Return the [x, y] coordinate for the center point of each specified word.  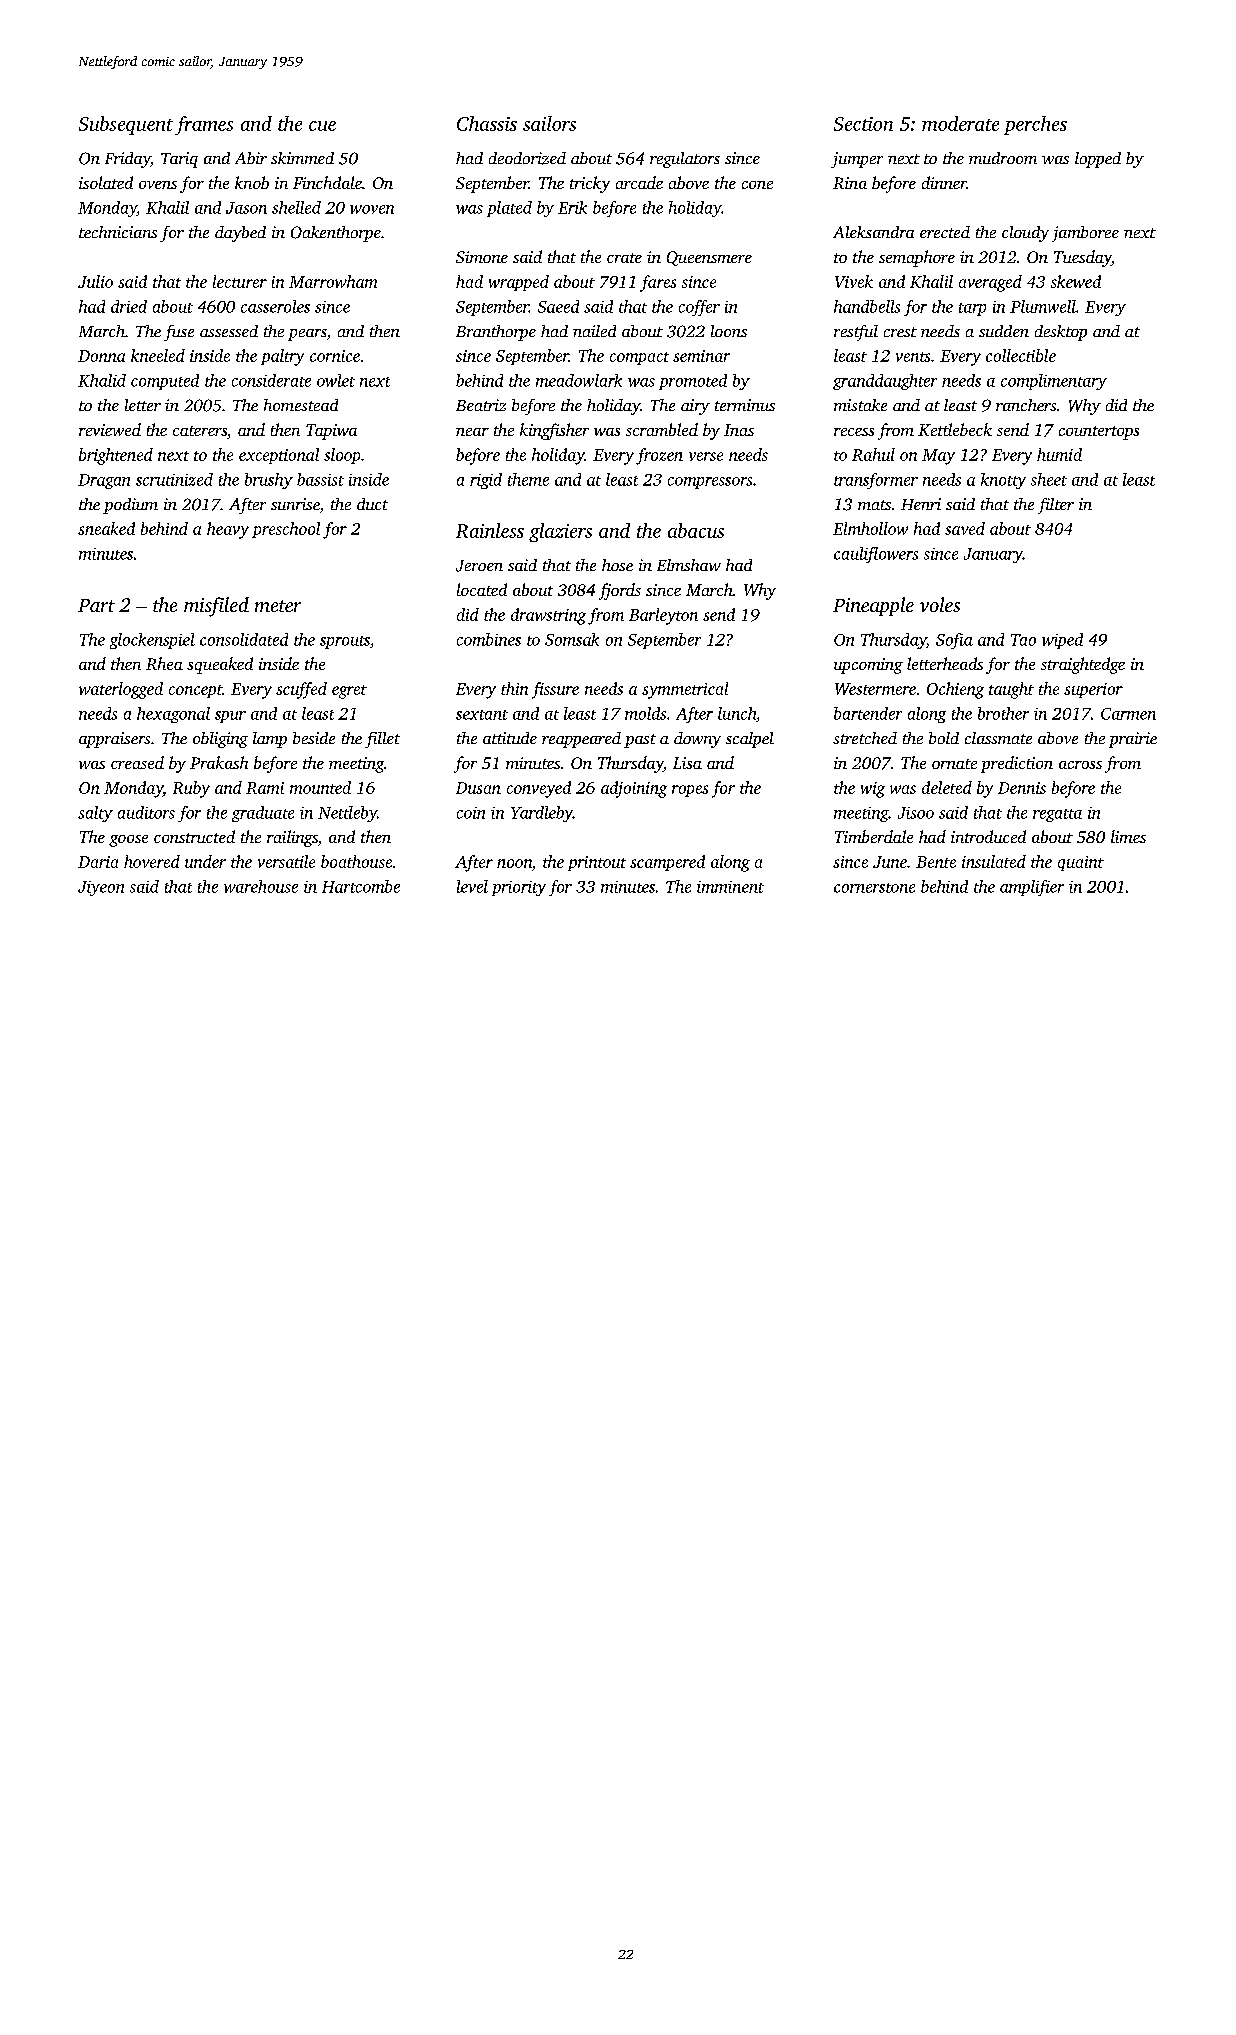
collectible [1021, 355]
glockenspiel [152, 641]
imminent [730, 887]
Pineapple [873, 606]
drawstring [548, 616]
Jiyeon [101, 888]
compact [639, 358]
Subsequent [126, 125]
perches [1035, 125]
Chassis [487, 123]
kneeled [158, 355]
